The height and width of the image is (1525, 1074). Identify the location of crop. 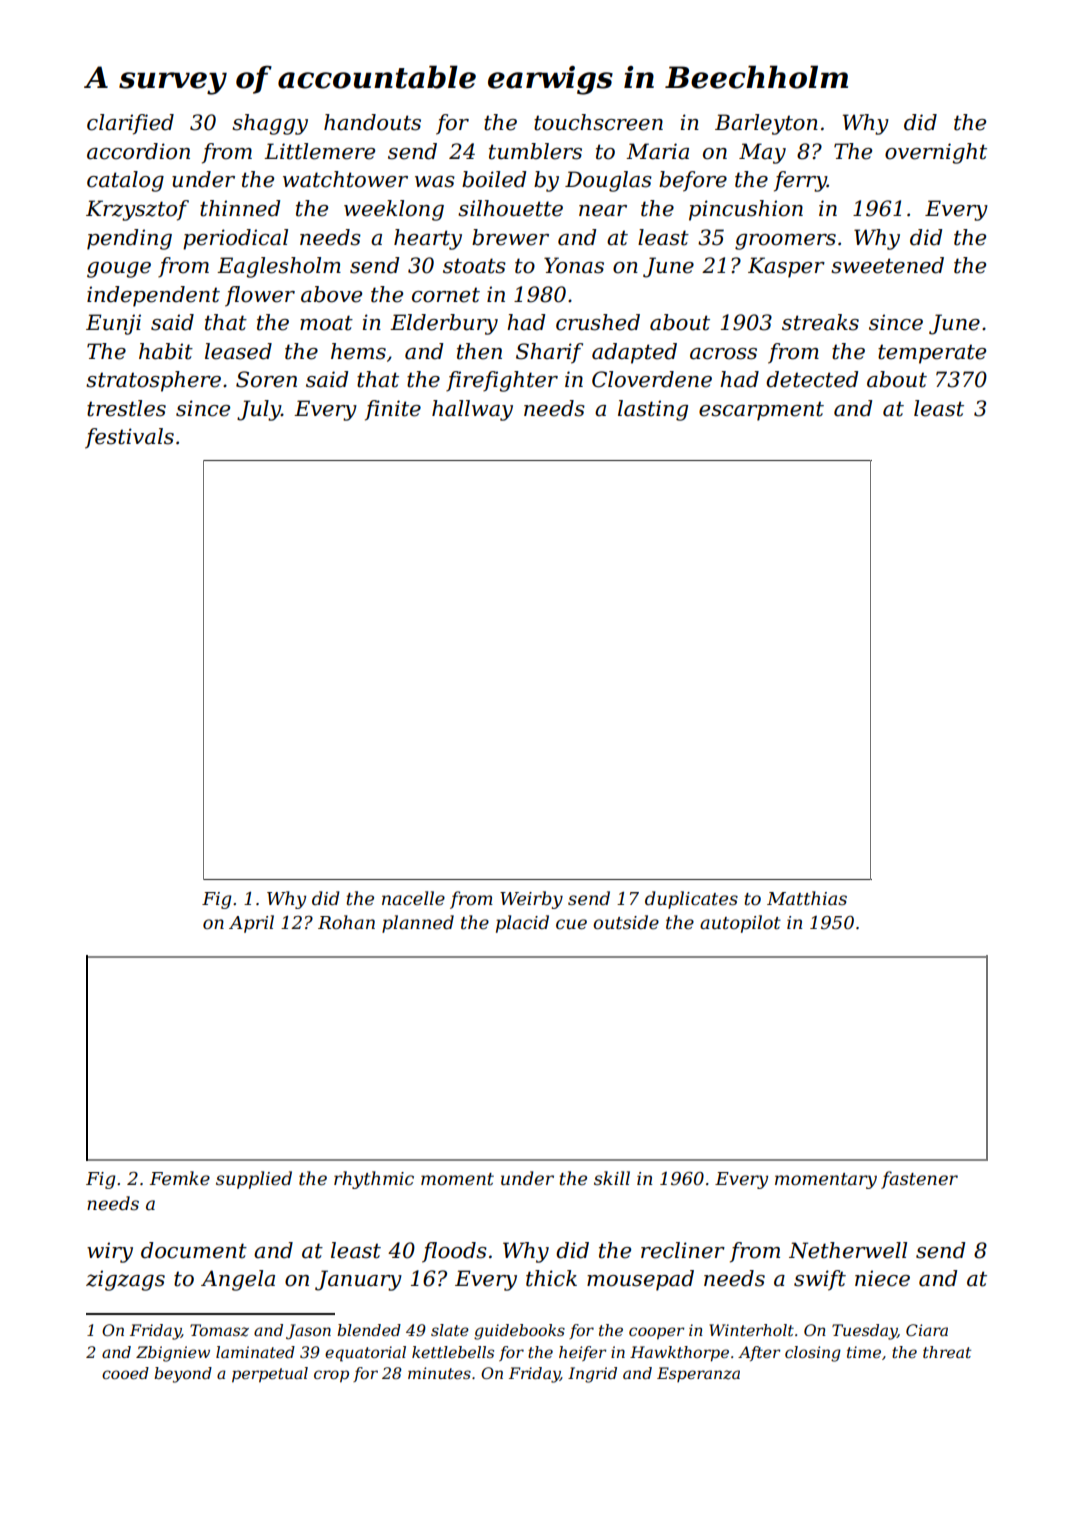
(331, 1376).
